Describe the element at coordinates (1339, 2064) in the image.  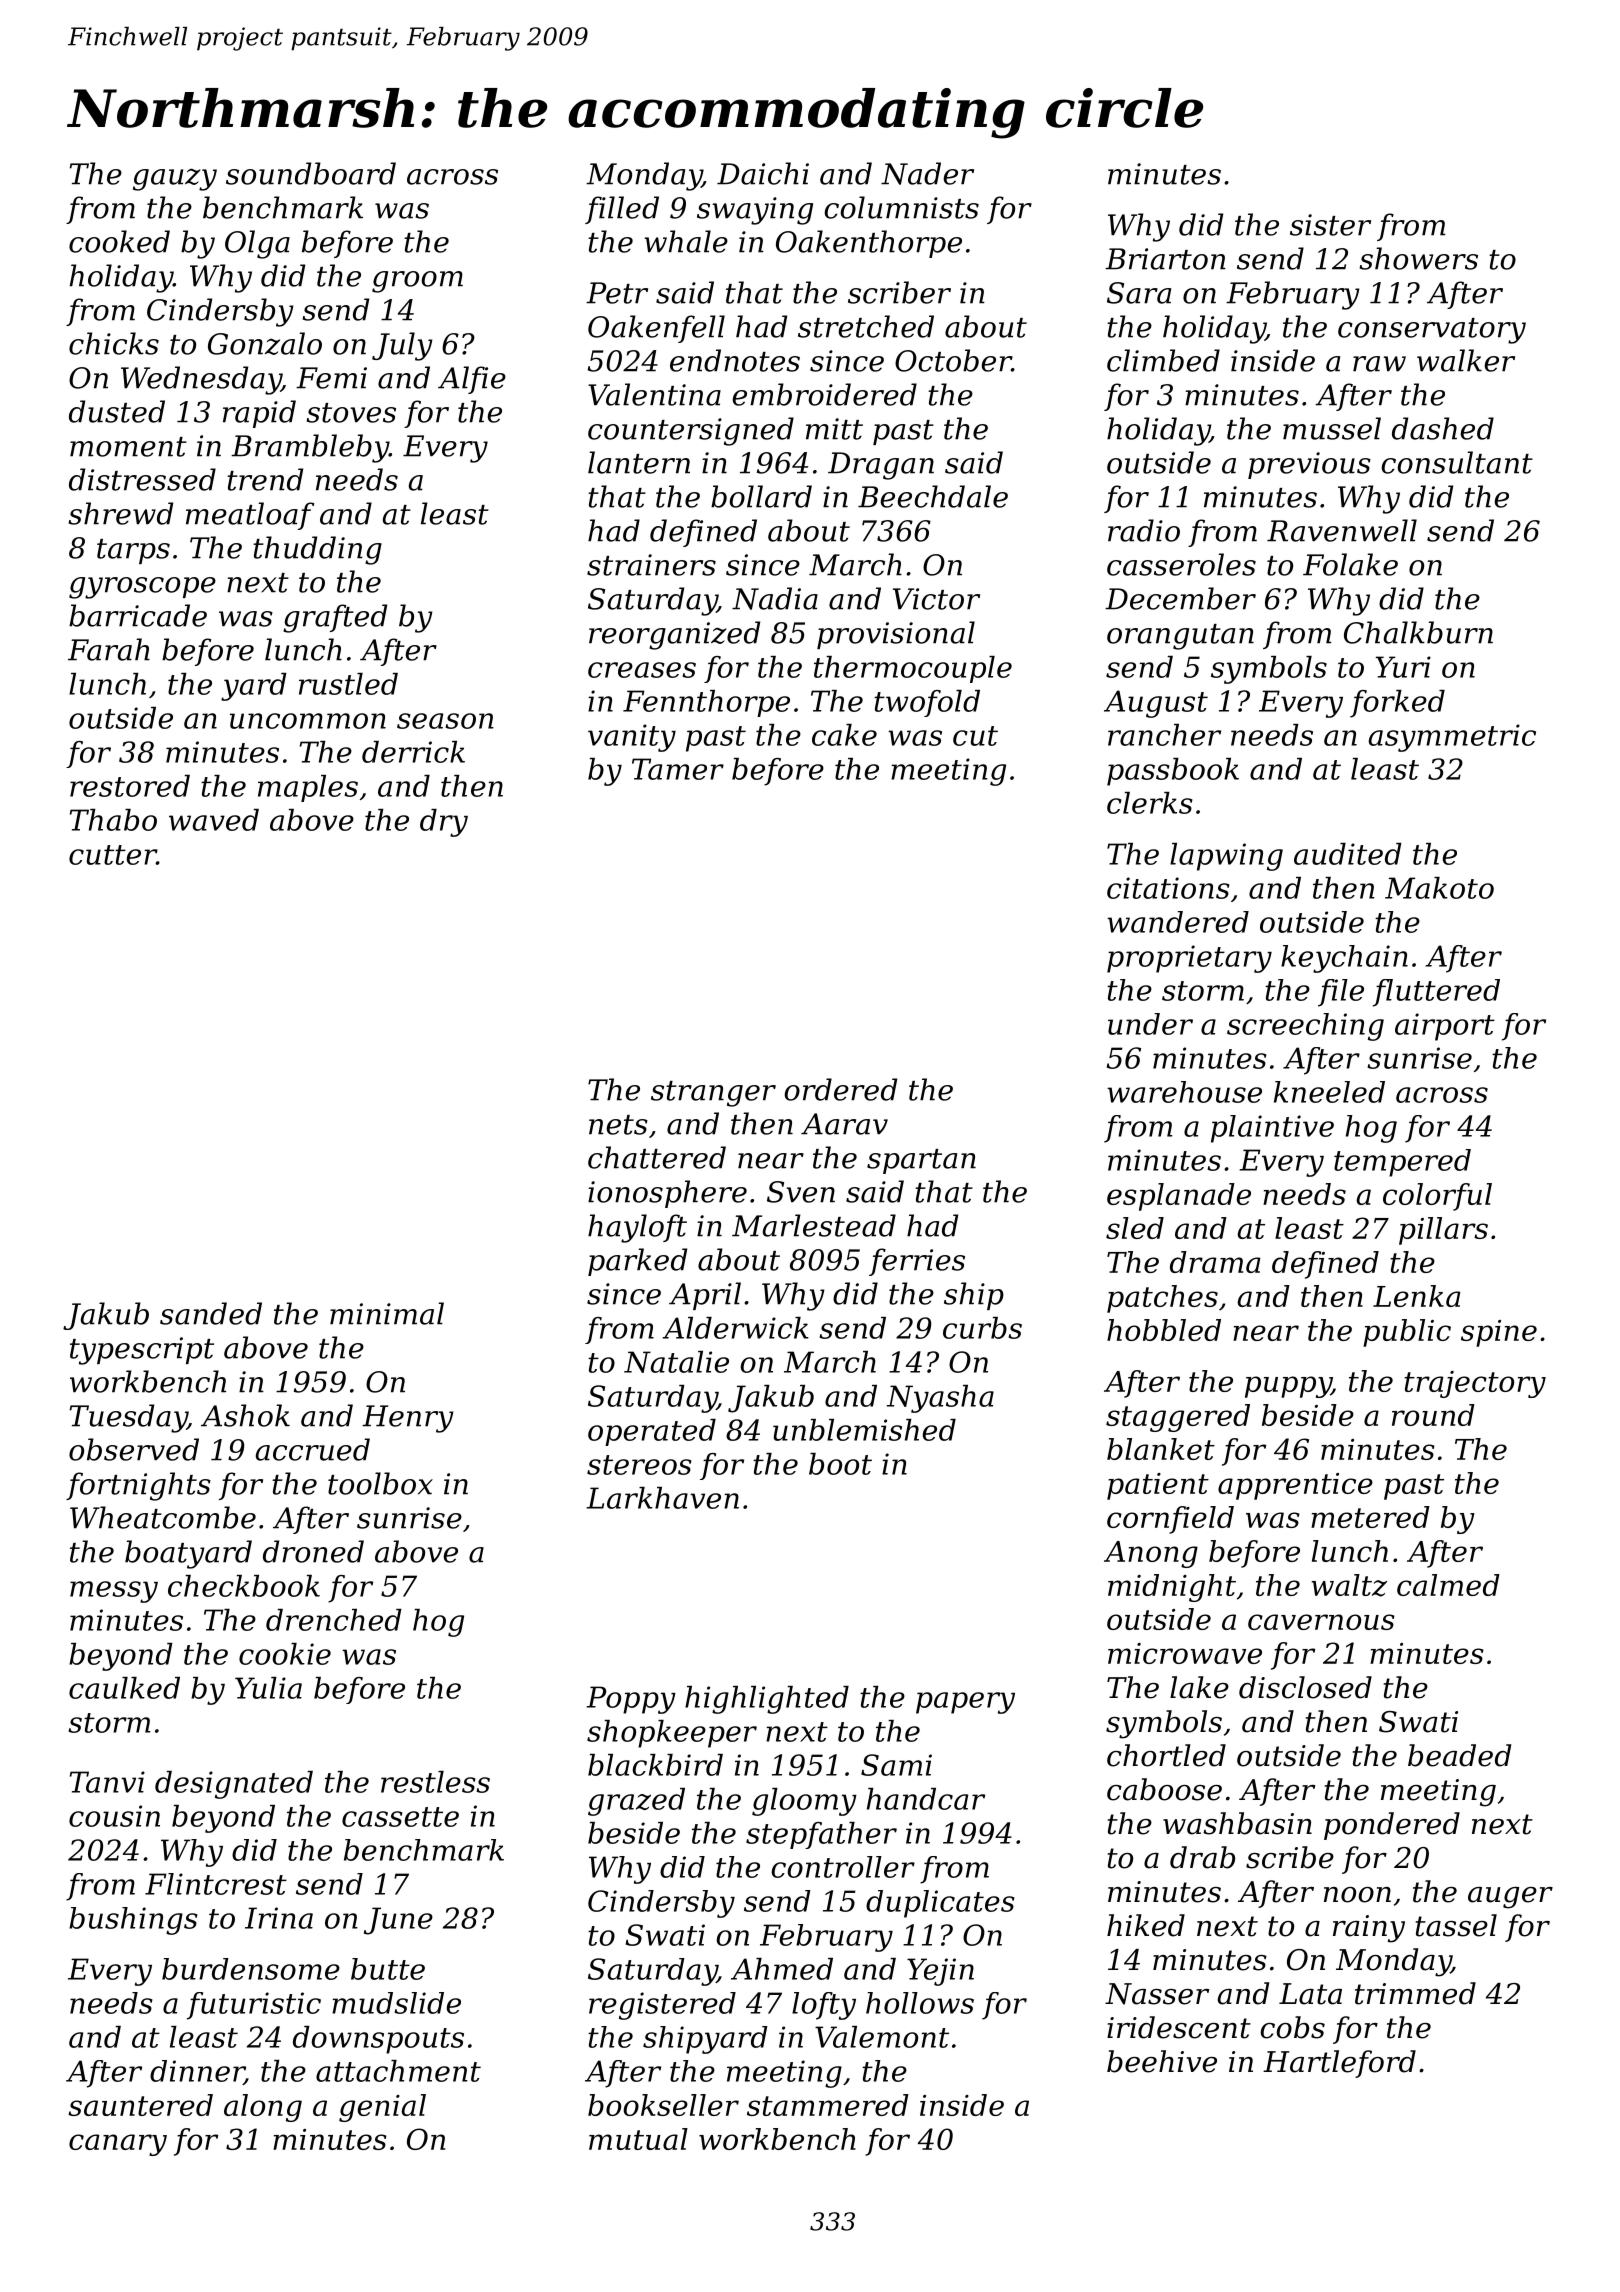
I see `Hartleford` at that location.
